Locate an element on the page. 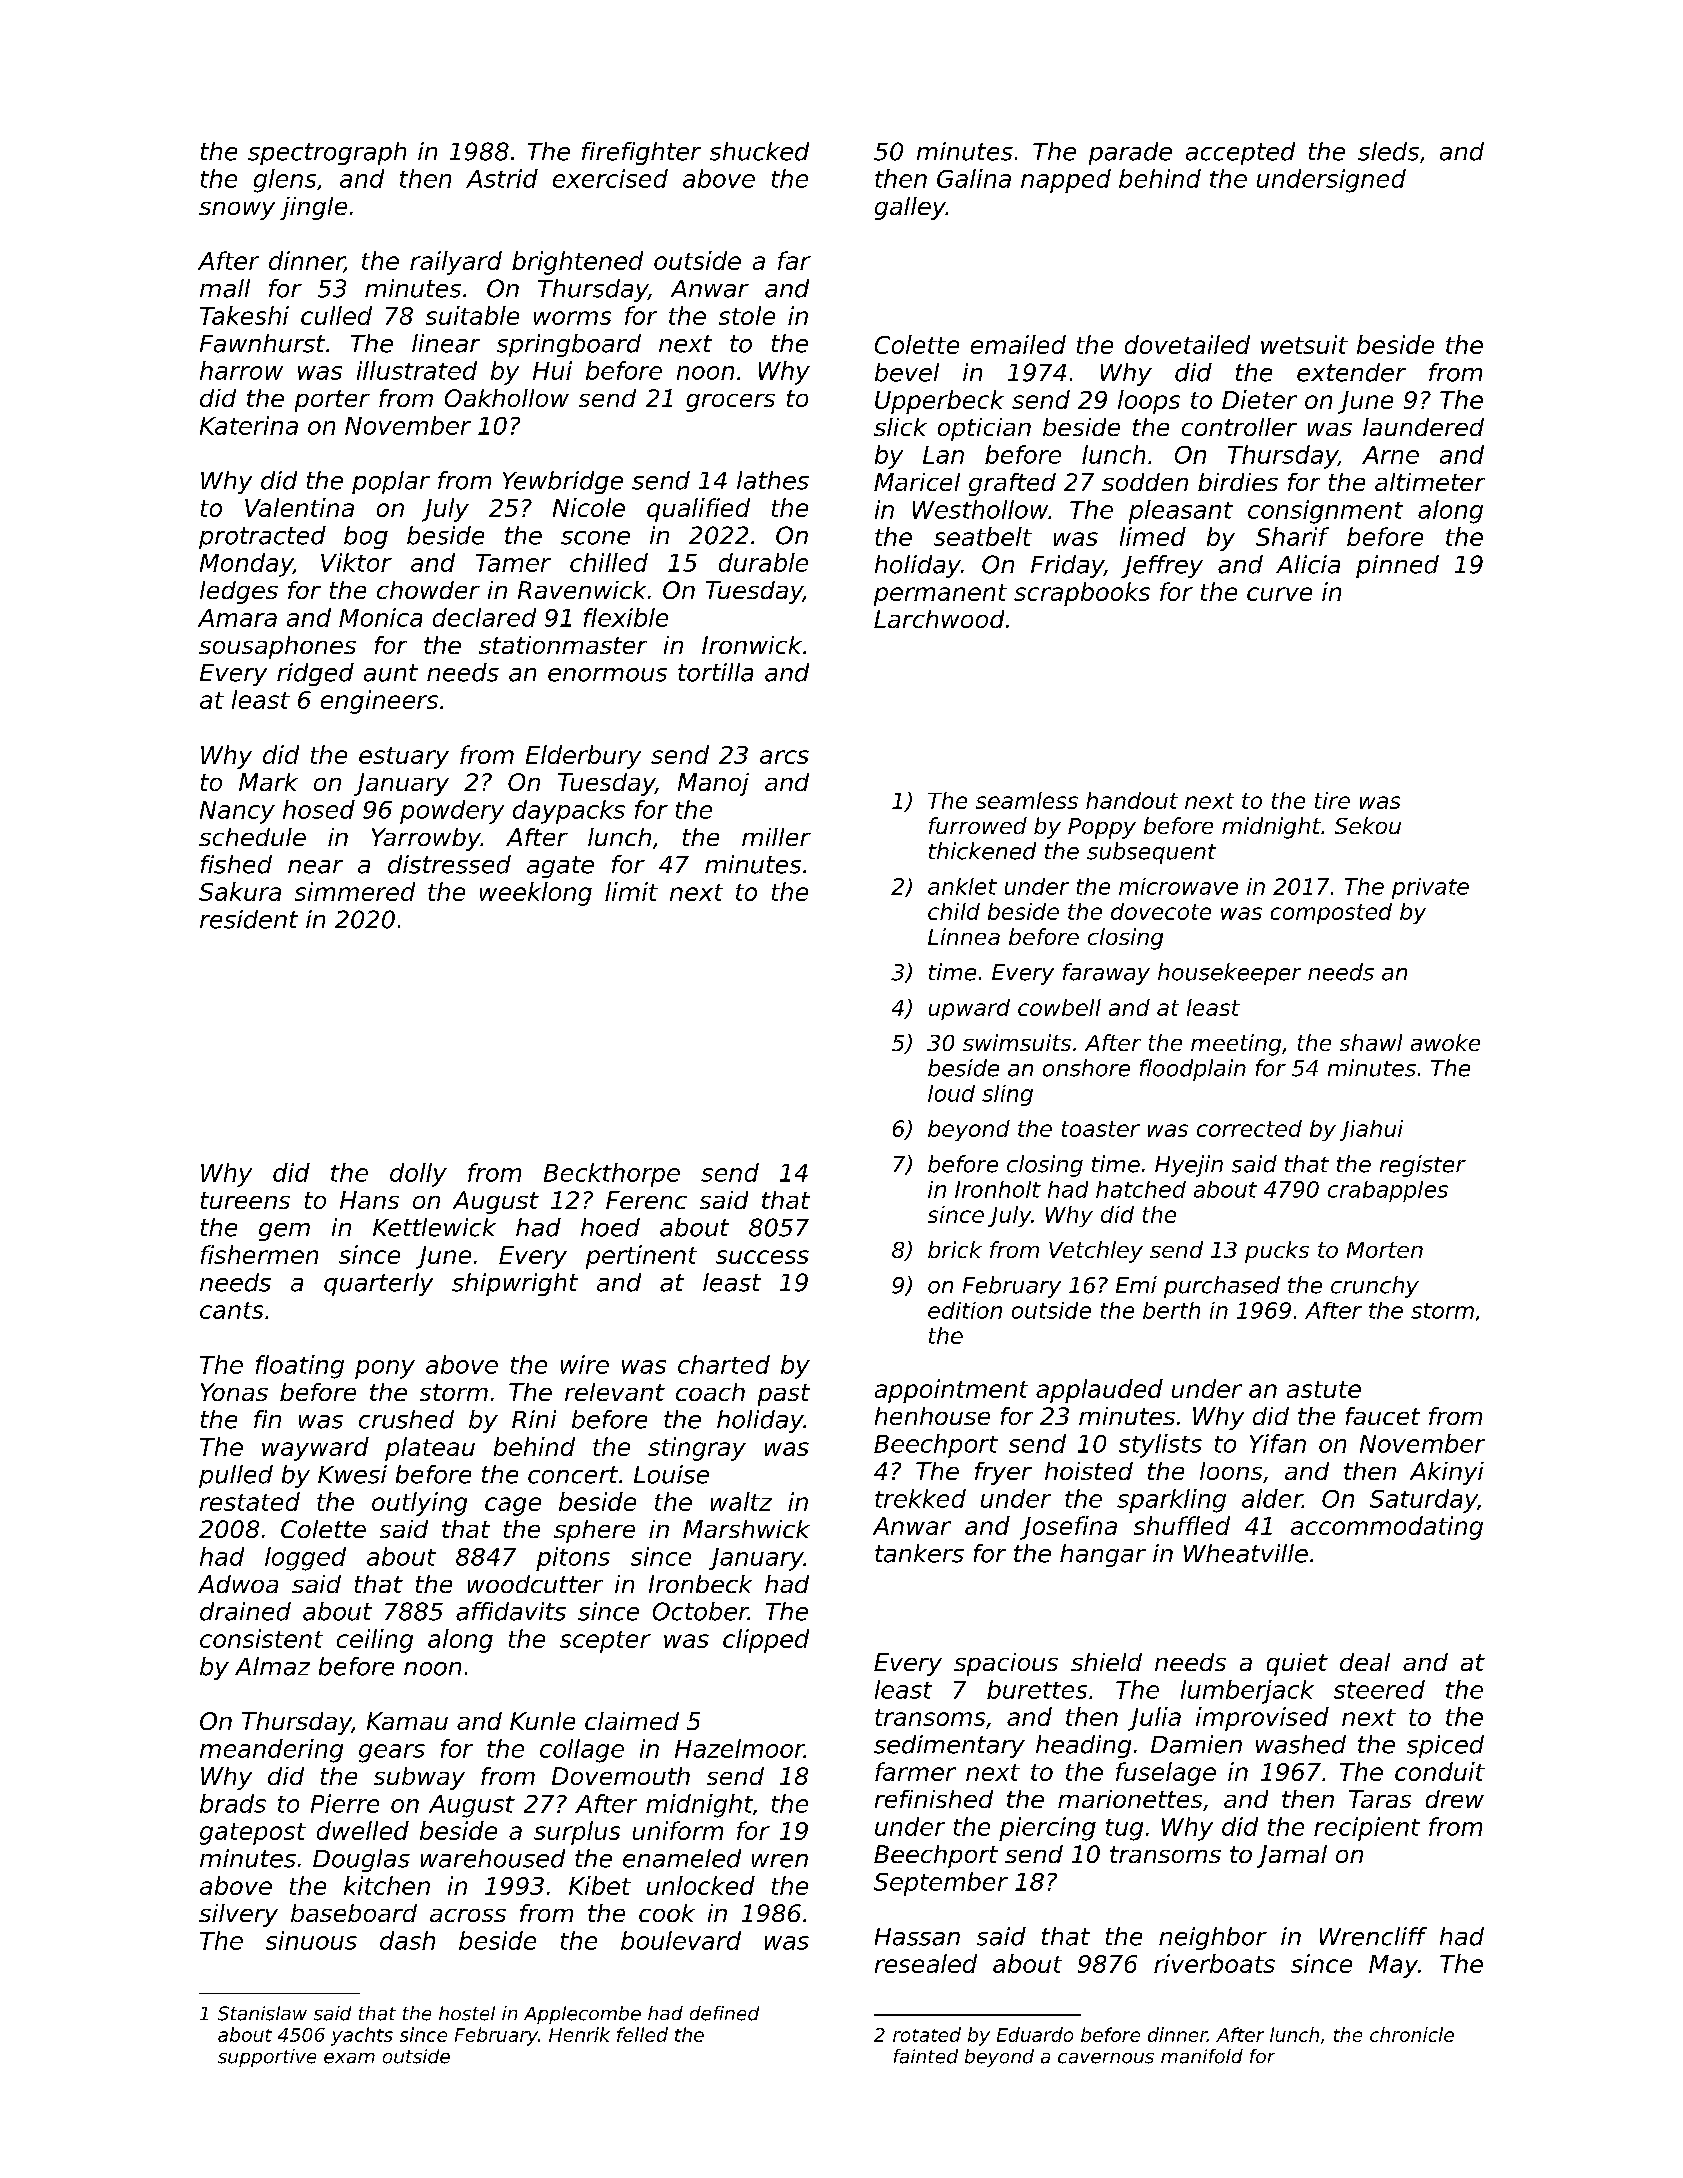  mall is located at coordinates (225, 288).
